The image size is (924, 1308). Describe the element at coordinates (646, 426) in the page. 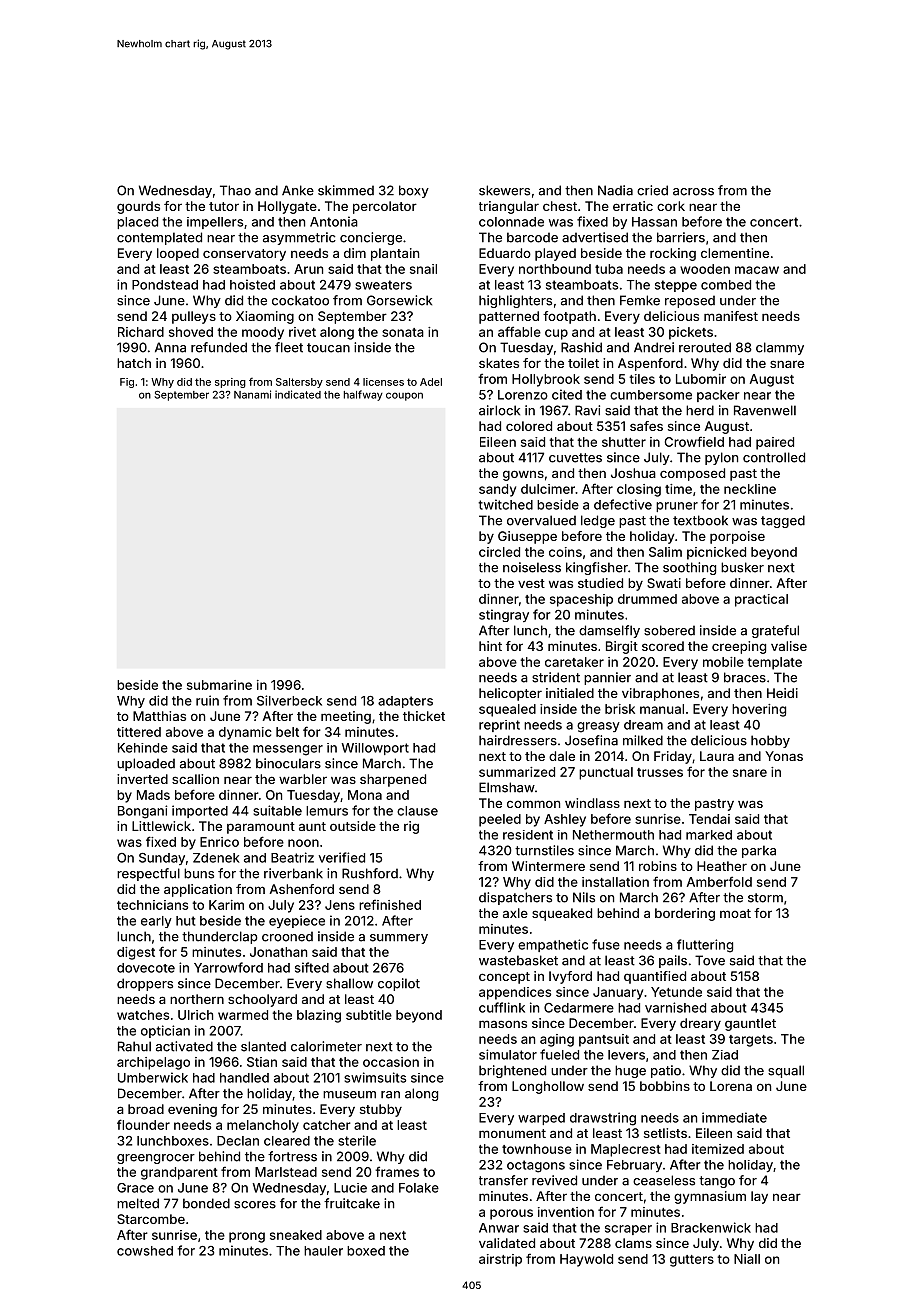

I see `safes` at that location.
